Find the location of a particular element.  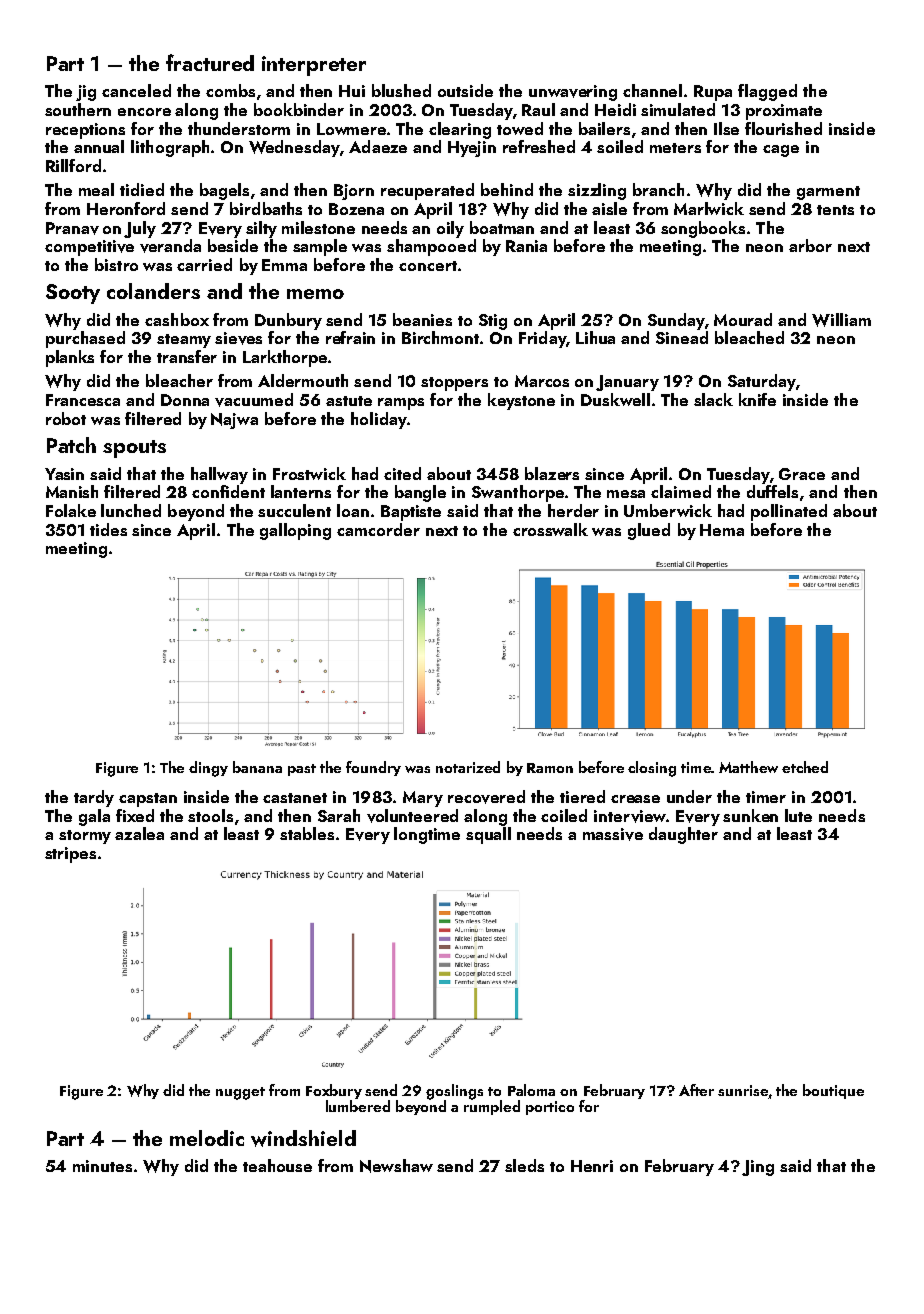

dingy is located at coordinates (208, 769).
